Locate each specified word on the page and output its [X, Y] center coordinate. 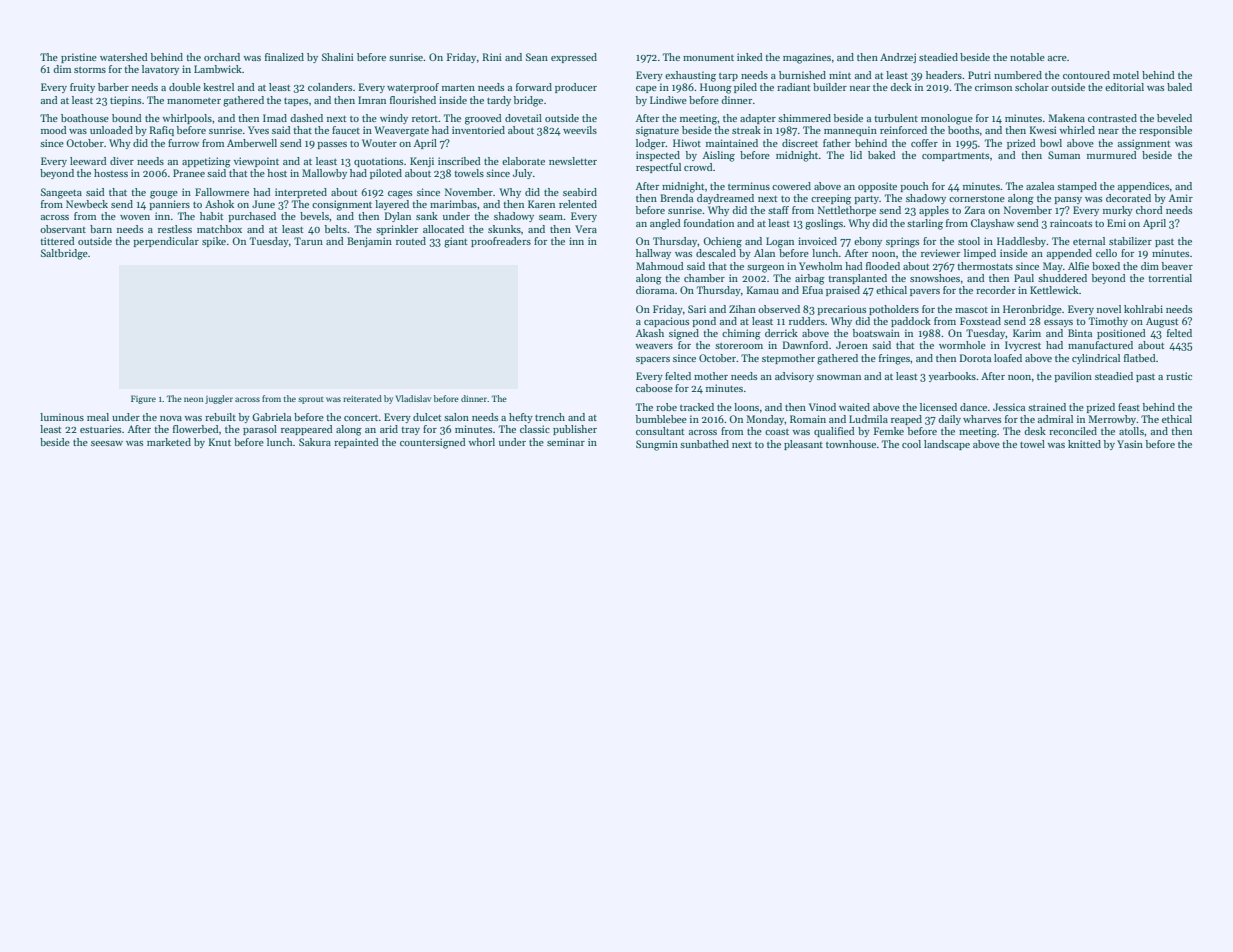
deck [901, 87]
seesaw [107, 443]
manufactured [1100, 345]
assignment [1144, 144]
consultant [660, 431]
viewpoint [256, 162]
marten [458, 87]
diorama [655, 290]
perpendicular [166, 242]
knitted [1084, 444]
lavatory [160, 70]
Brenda [676, 198]
